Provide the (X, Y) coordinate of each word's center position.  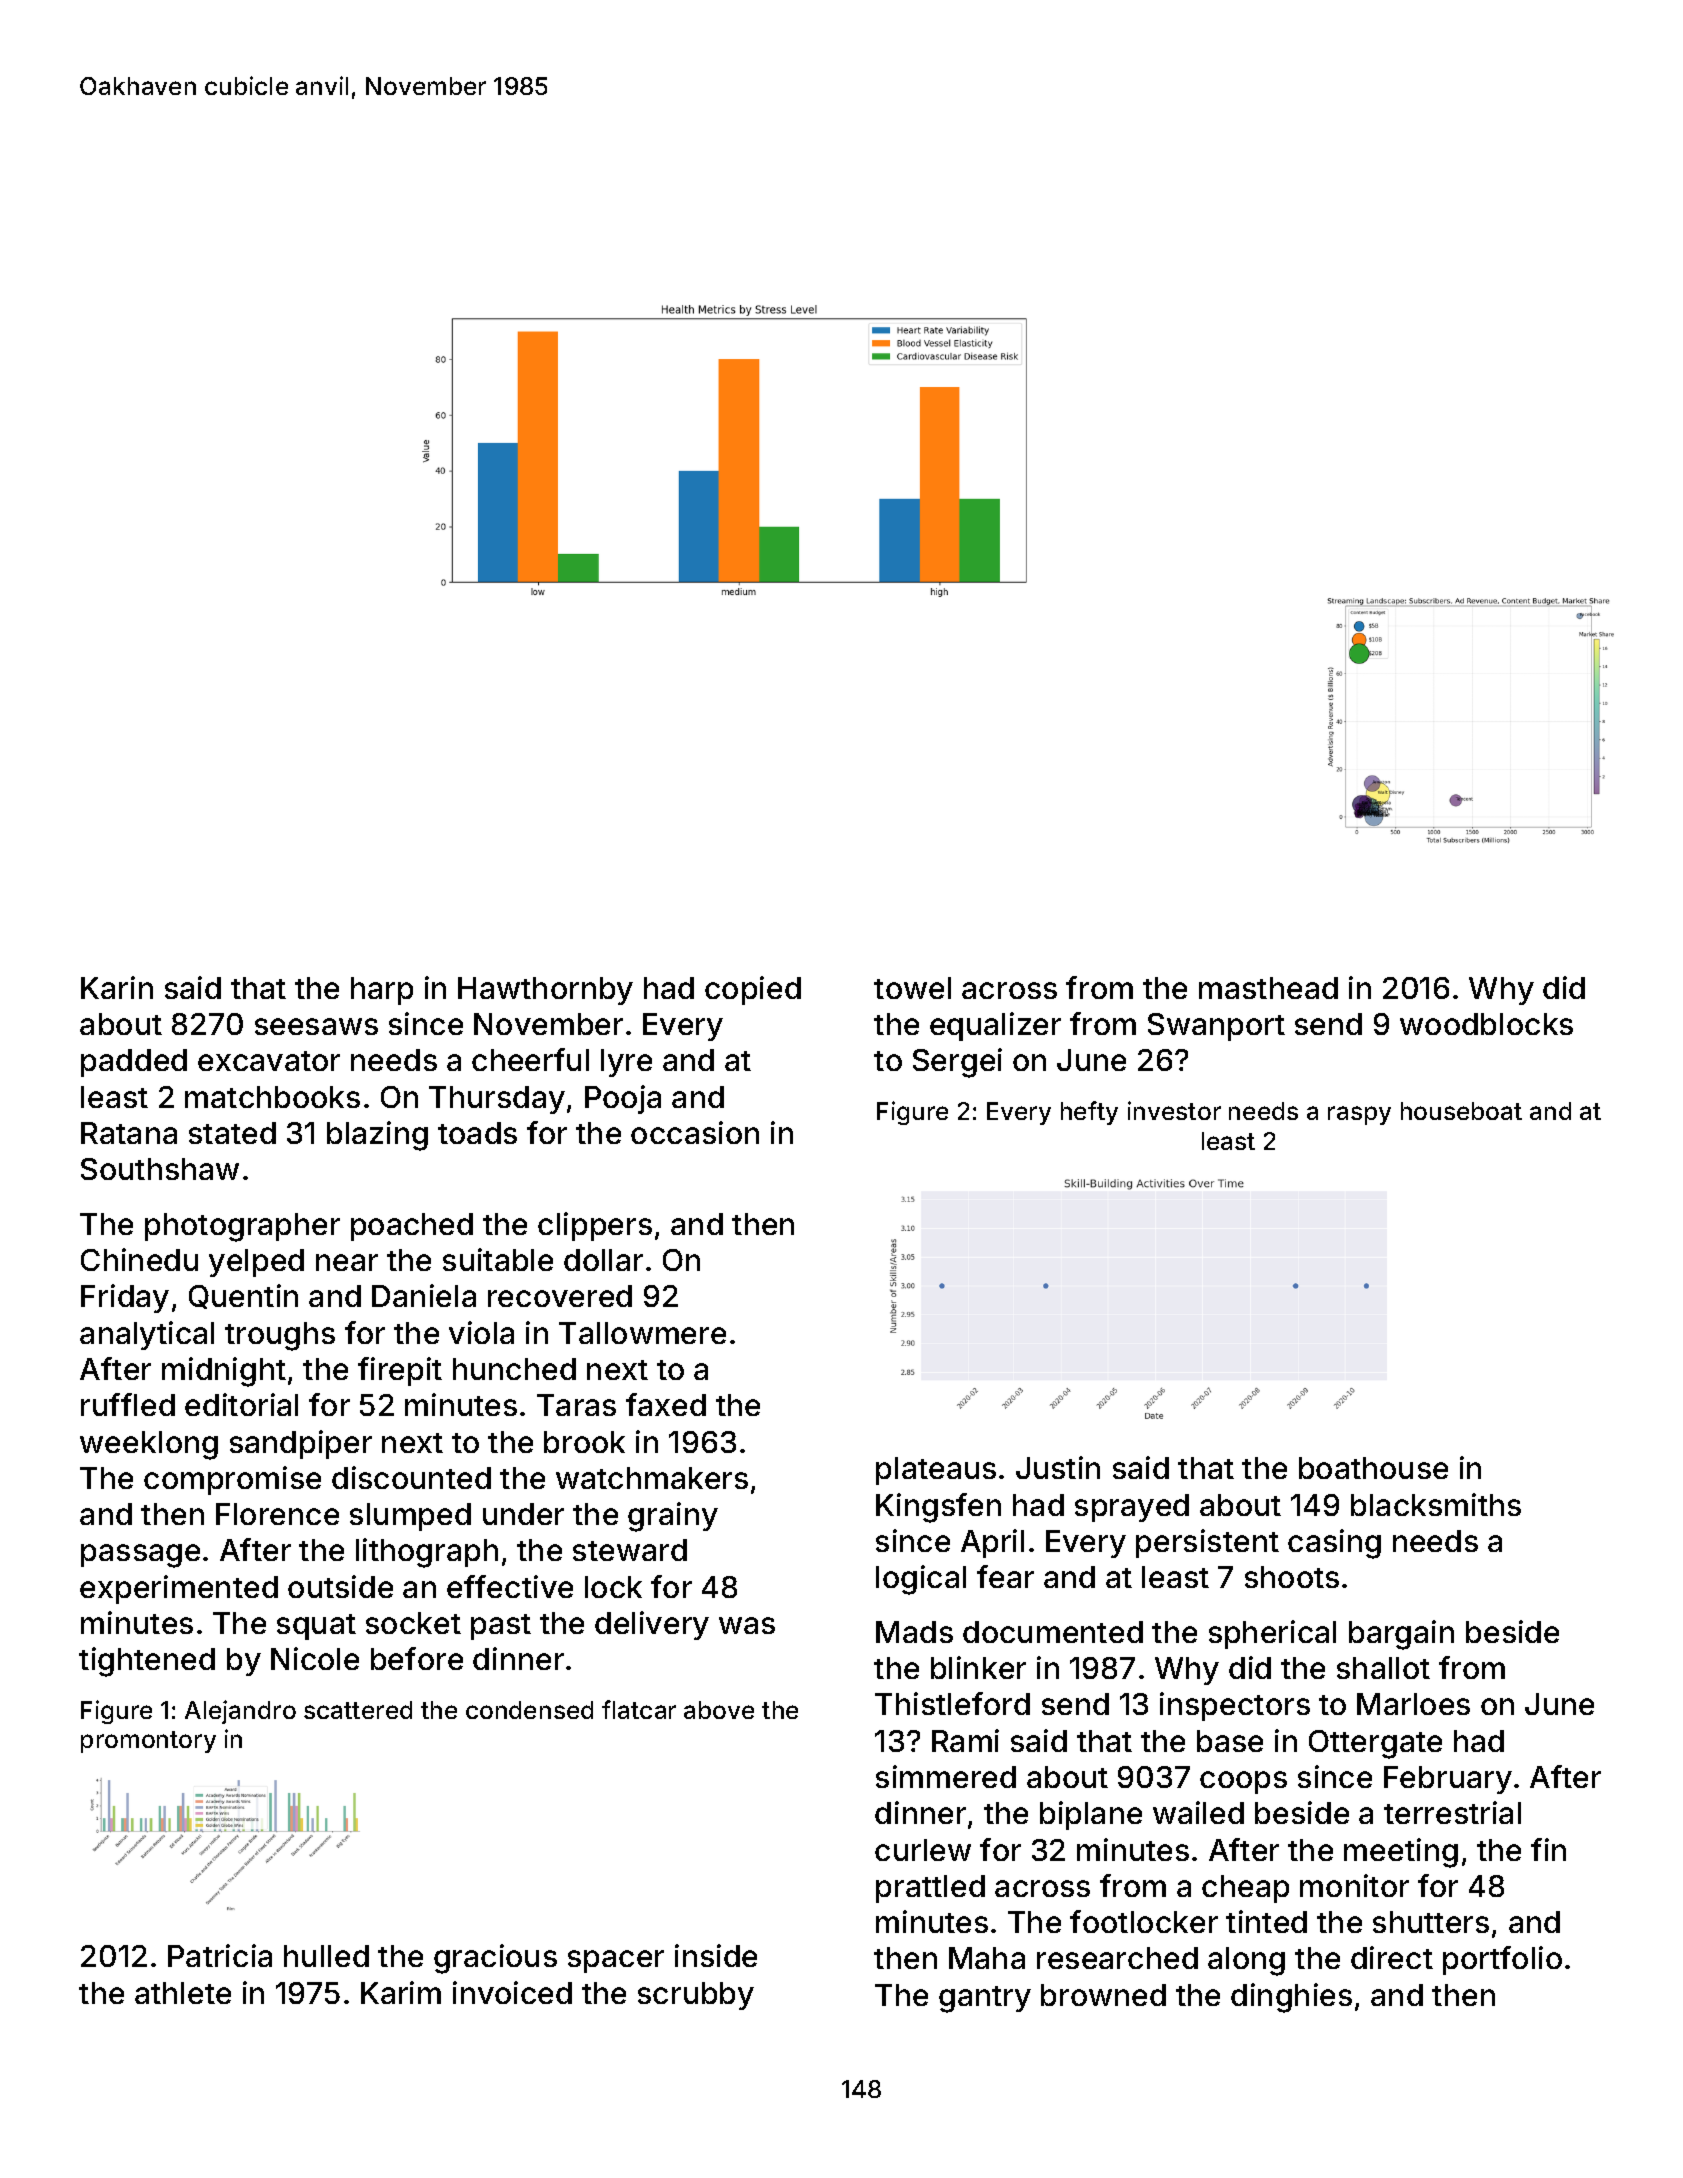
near (347, 1262)
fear (1005, 1576)
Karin (117, 987)
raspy (1359, 1115)
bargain (1401, 1635)
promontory (148, 1742)
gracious (495, 1959)
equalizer (995, 1026)
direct (1392, 1957)
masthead (1268, 988)
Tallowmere (642, 1333)
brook (584, 1442)
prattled (930, 1889)
